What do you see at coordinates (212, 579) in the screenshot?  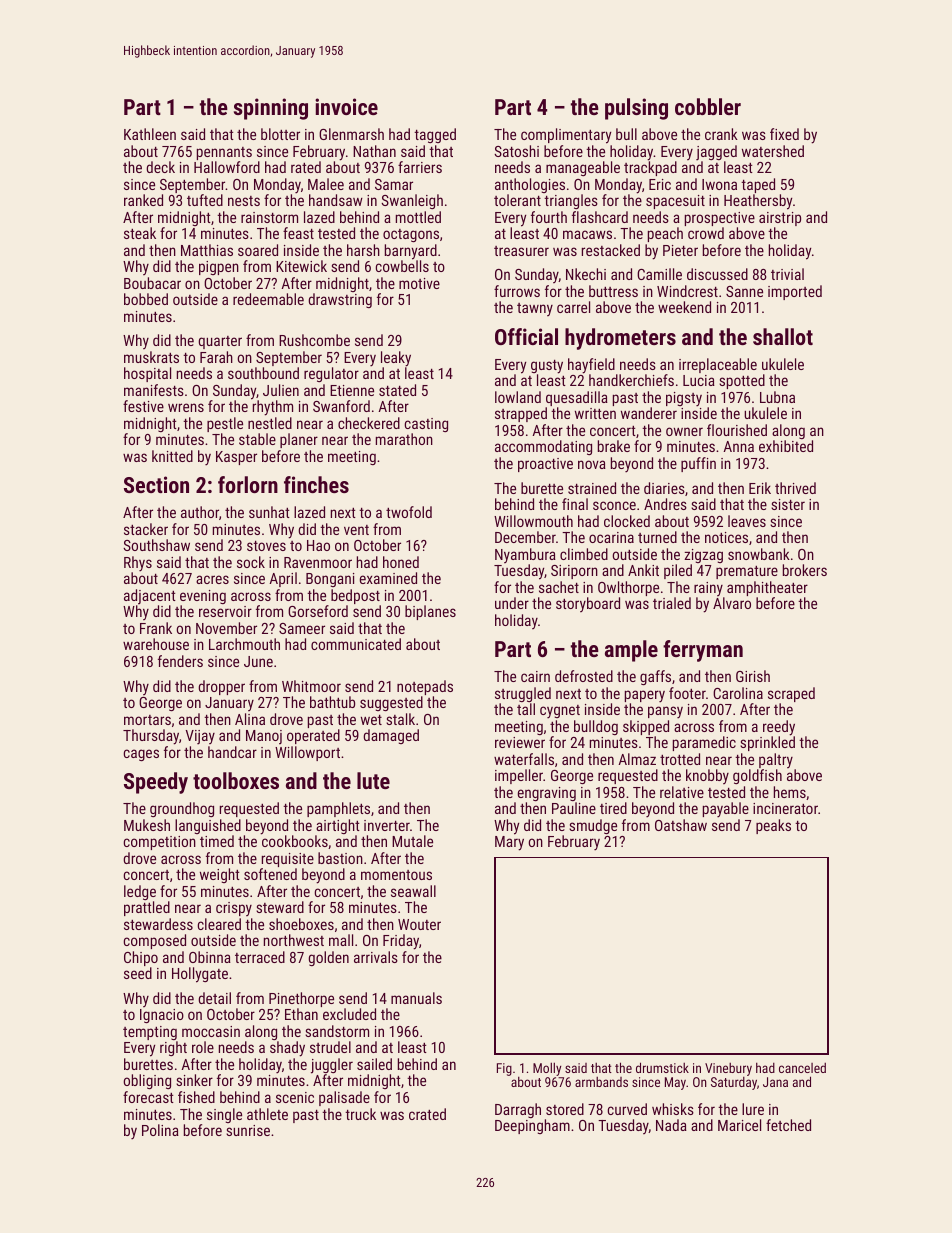 I see `acres` at bounding box center [212, 579].
